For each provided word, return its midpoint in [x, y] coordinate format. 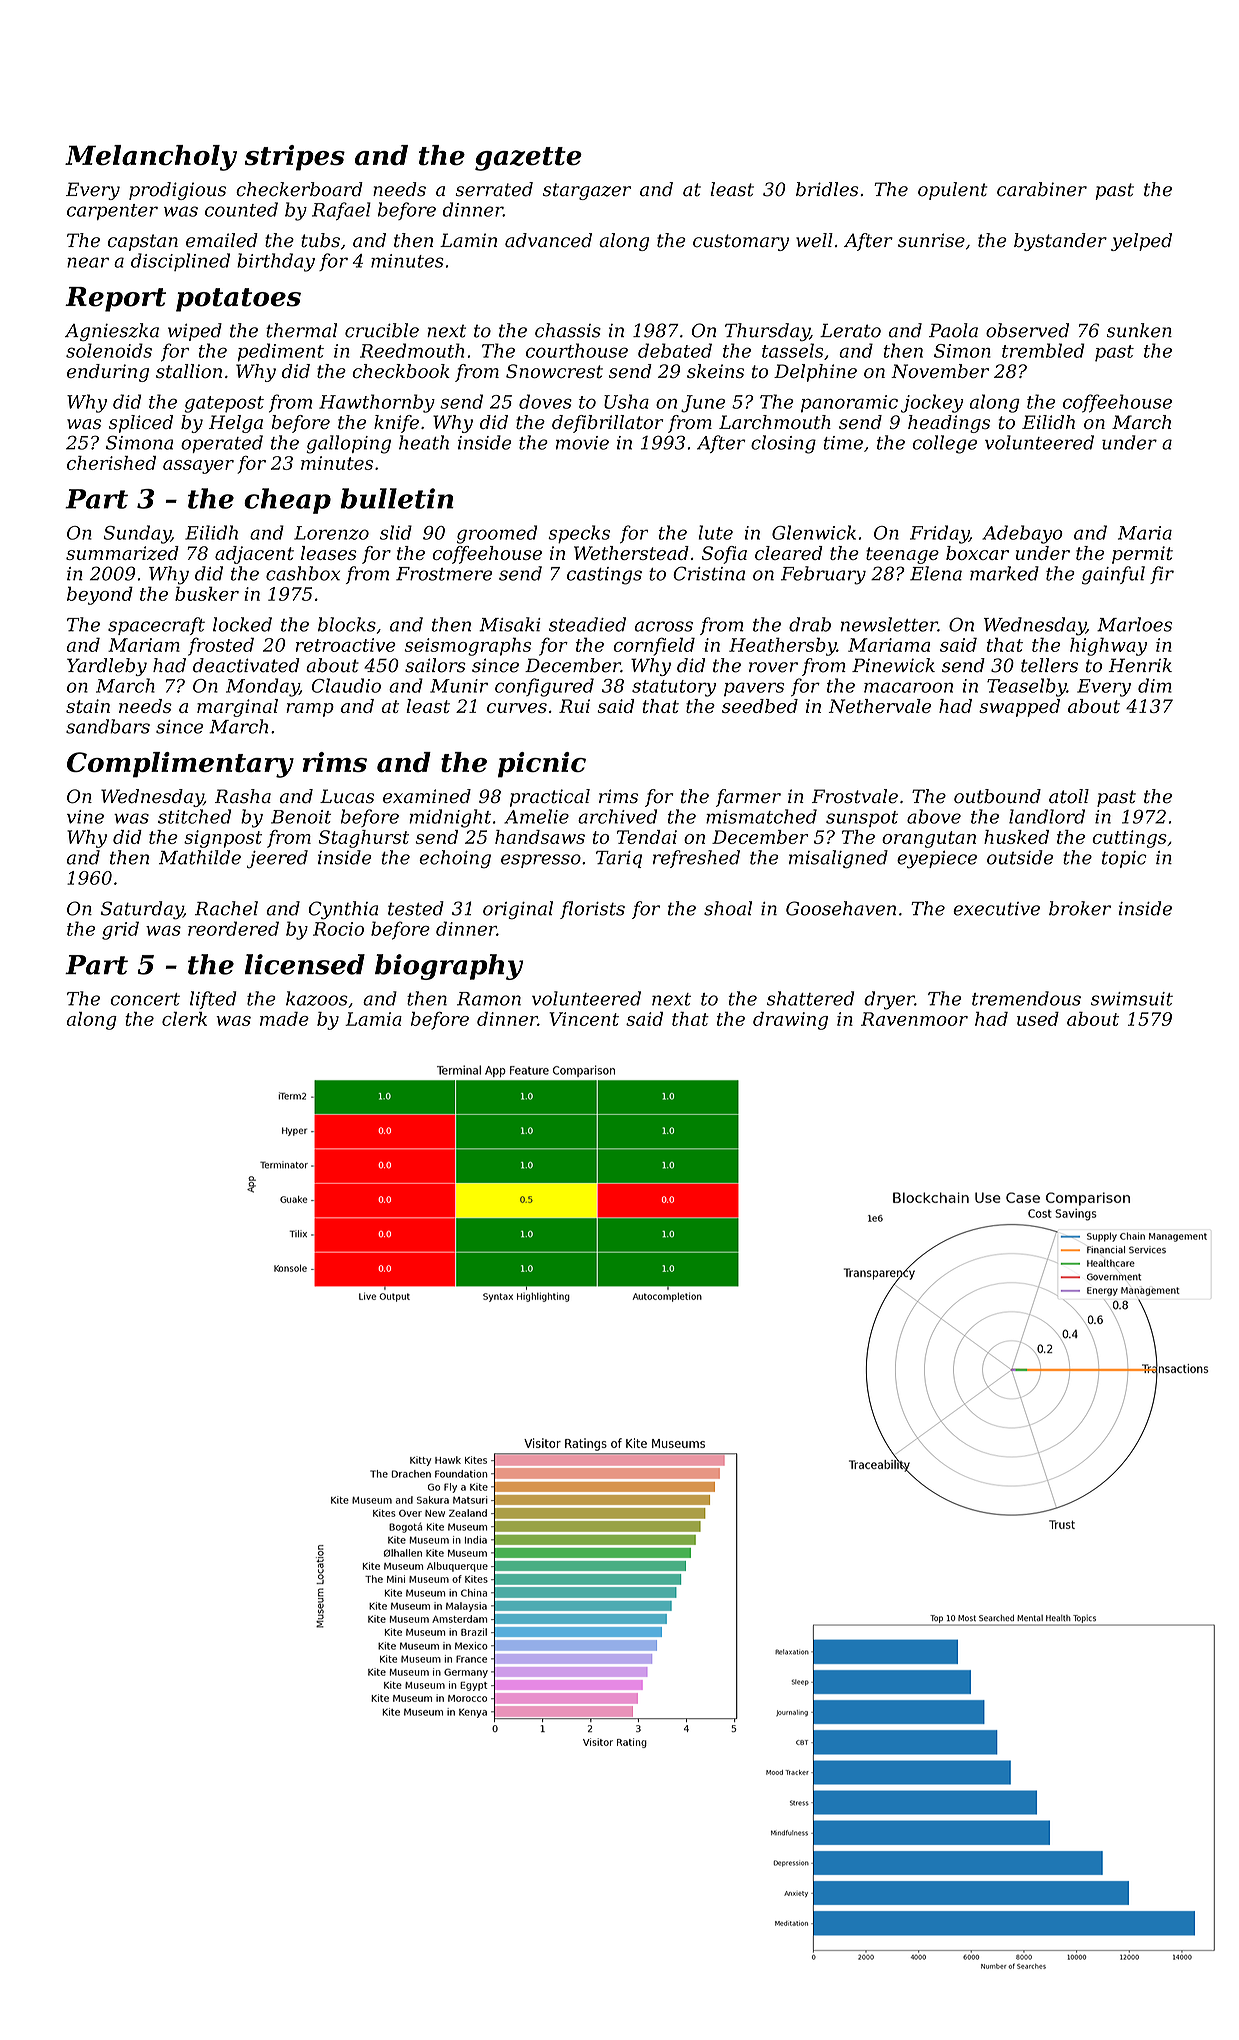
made [284, 1019]
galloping [348, 444]
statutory [674, 688]
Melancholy [151, 158]
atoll [1069, 796]
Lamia [373, 1019]
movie [582, 443]
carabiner [1042, 189]
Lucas [347, 796]
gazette [528, 159]
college [945, 444]
